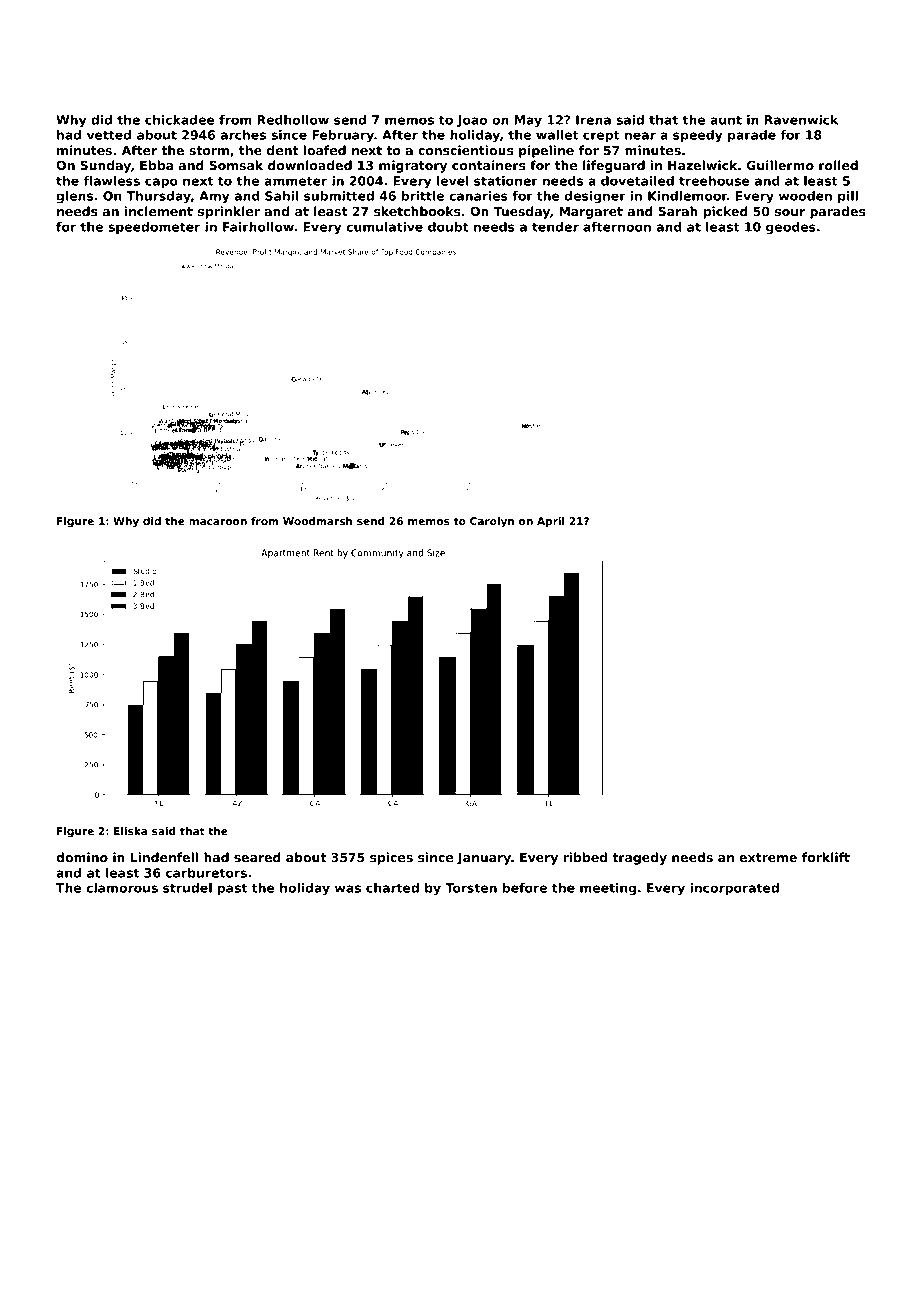 The width and height of the screenshot is (924, 1308). Describe the element at coordinates (391, 858) in the screenshot. I see `spices` at that location.
